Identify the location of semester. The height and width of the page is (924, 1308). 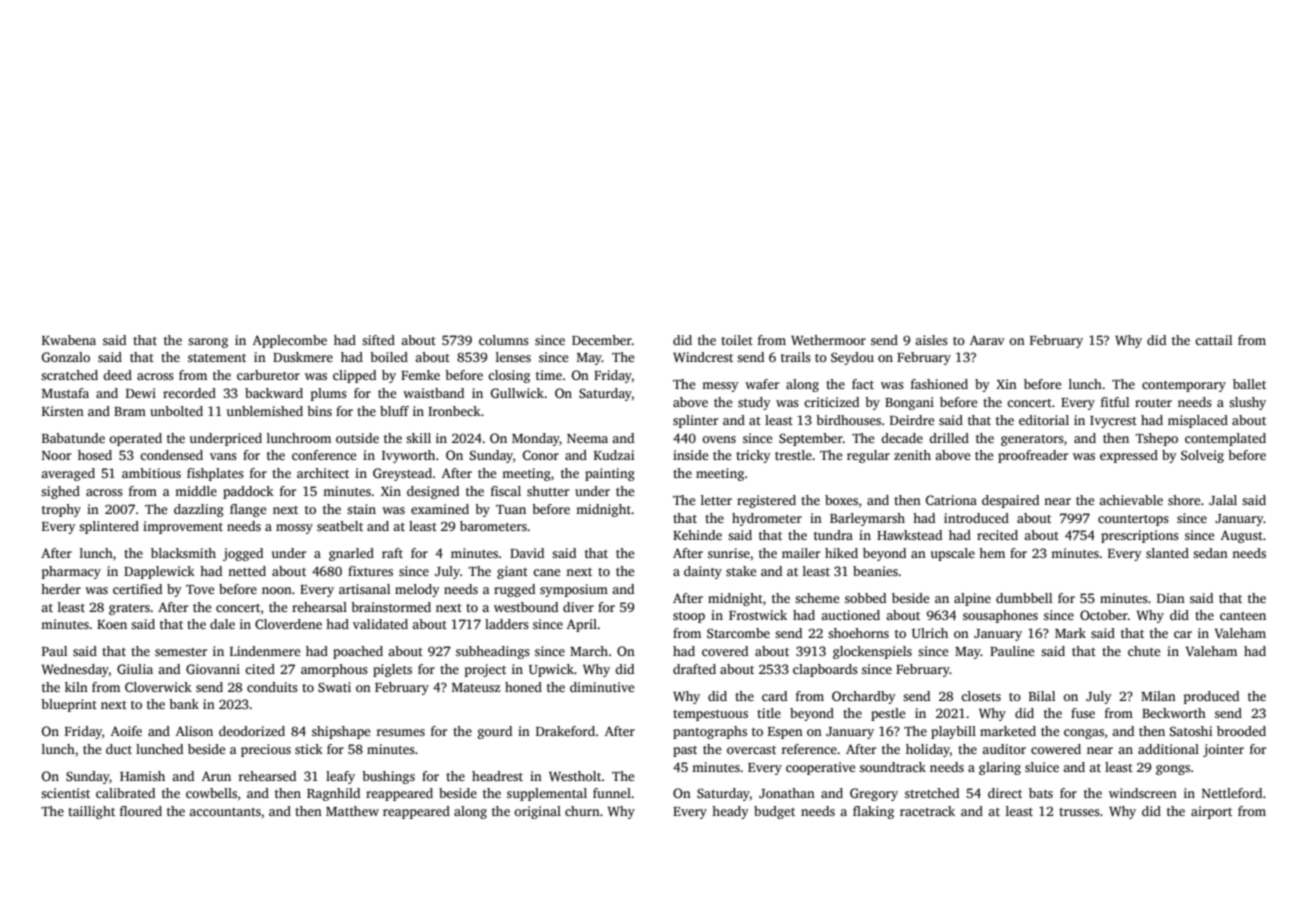
(181, 652).
